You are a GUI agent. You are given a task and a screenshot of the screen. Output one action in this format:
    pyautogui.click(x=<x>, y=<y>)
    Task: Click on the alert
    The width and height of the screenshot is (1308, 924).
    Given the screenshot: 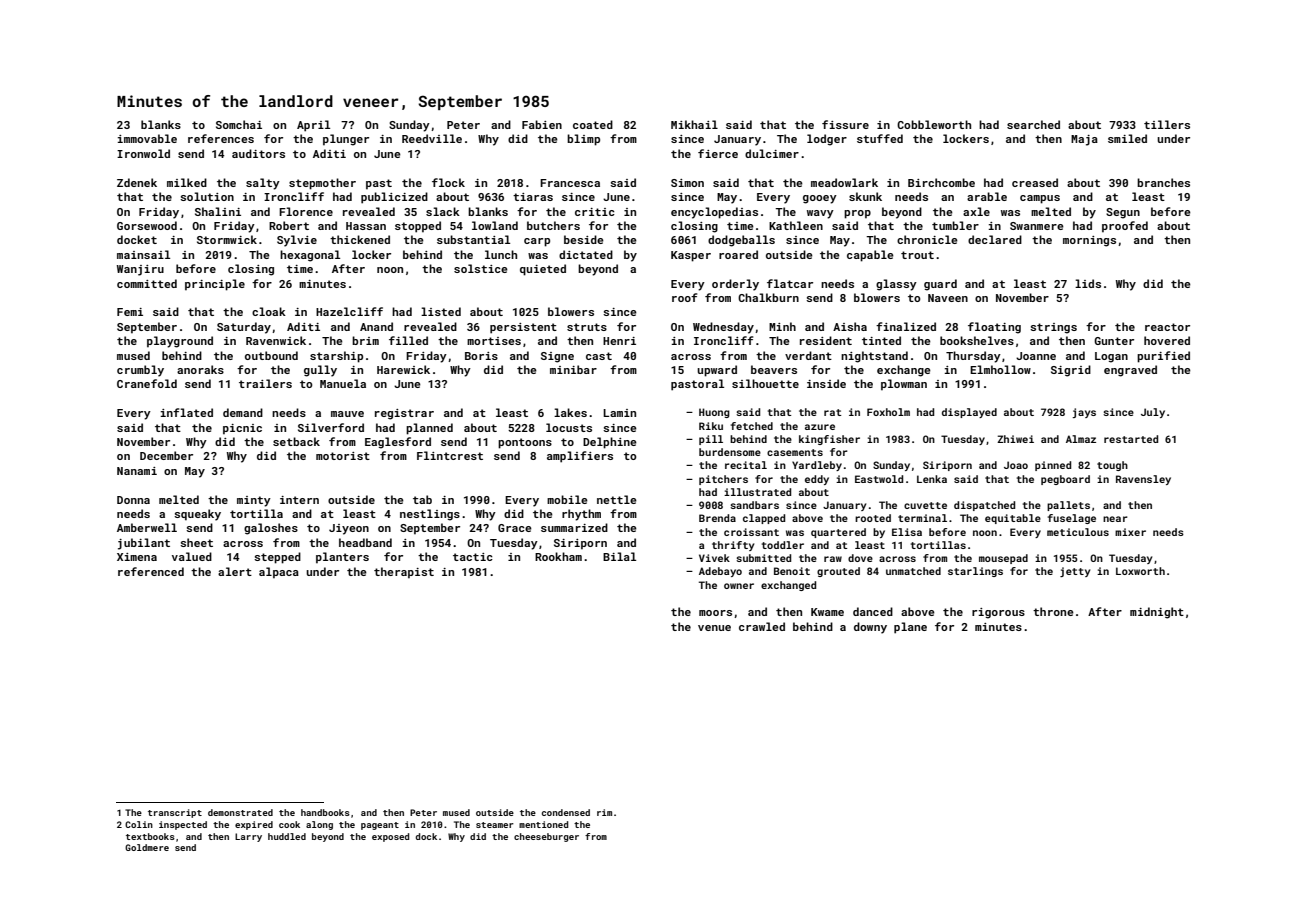 What is the action you would take?
    pyautogui.click(x=235, y=571)
